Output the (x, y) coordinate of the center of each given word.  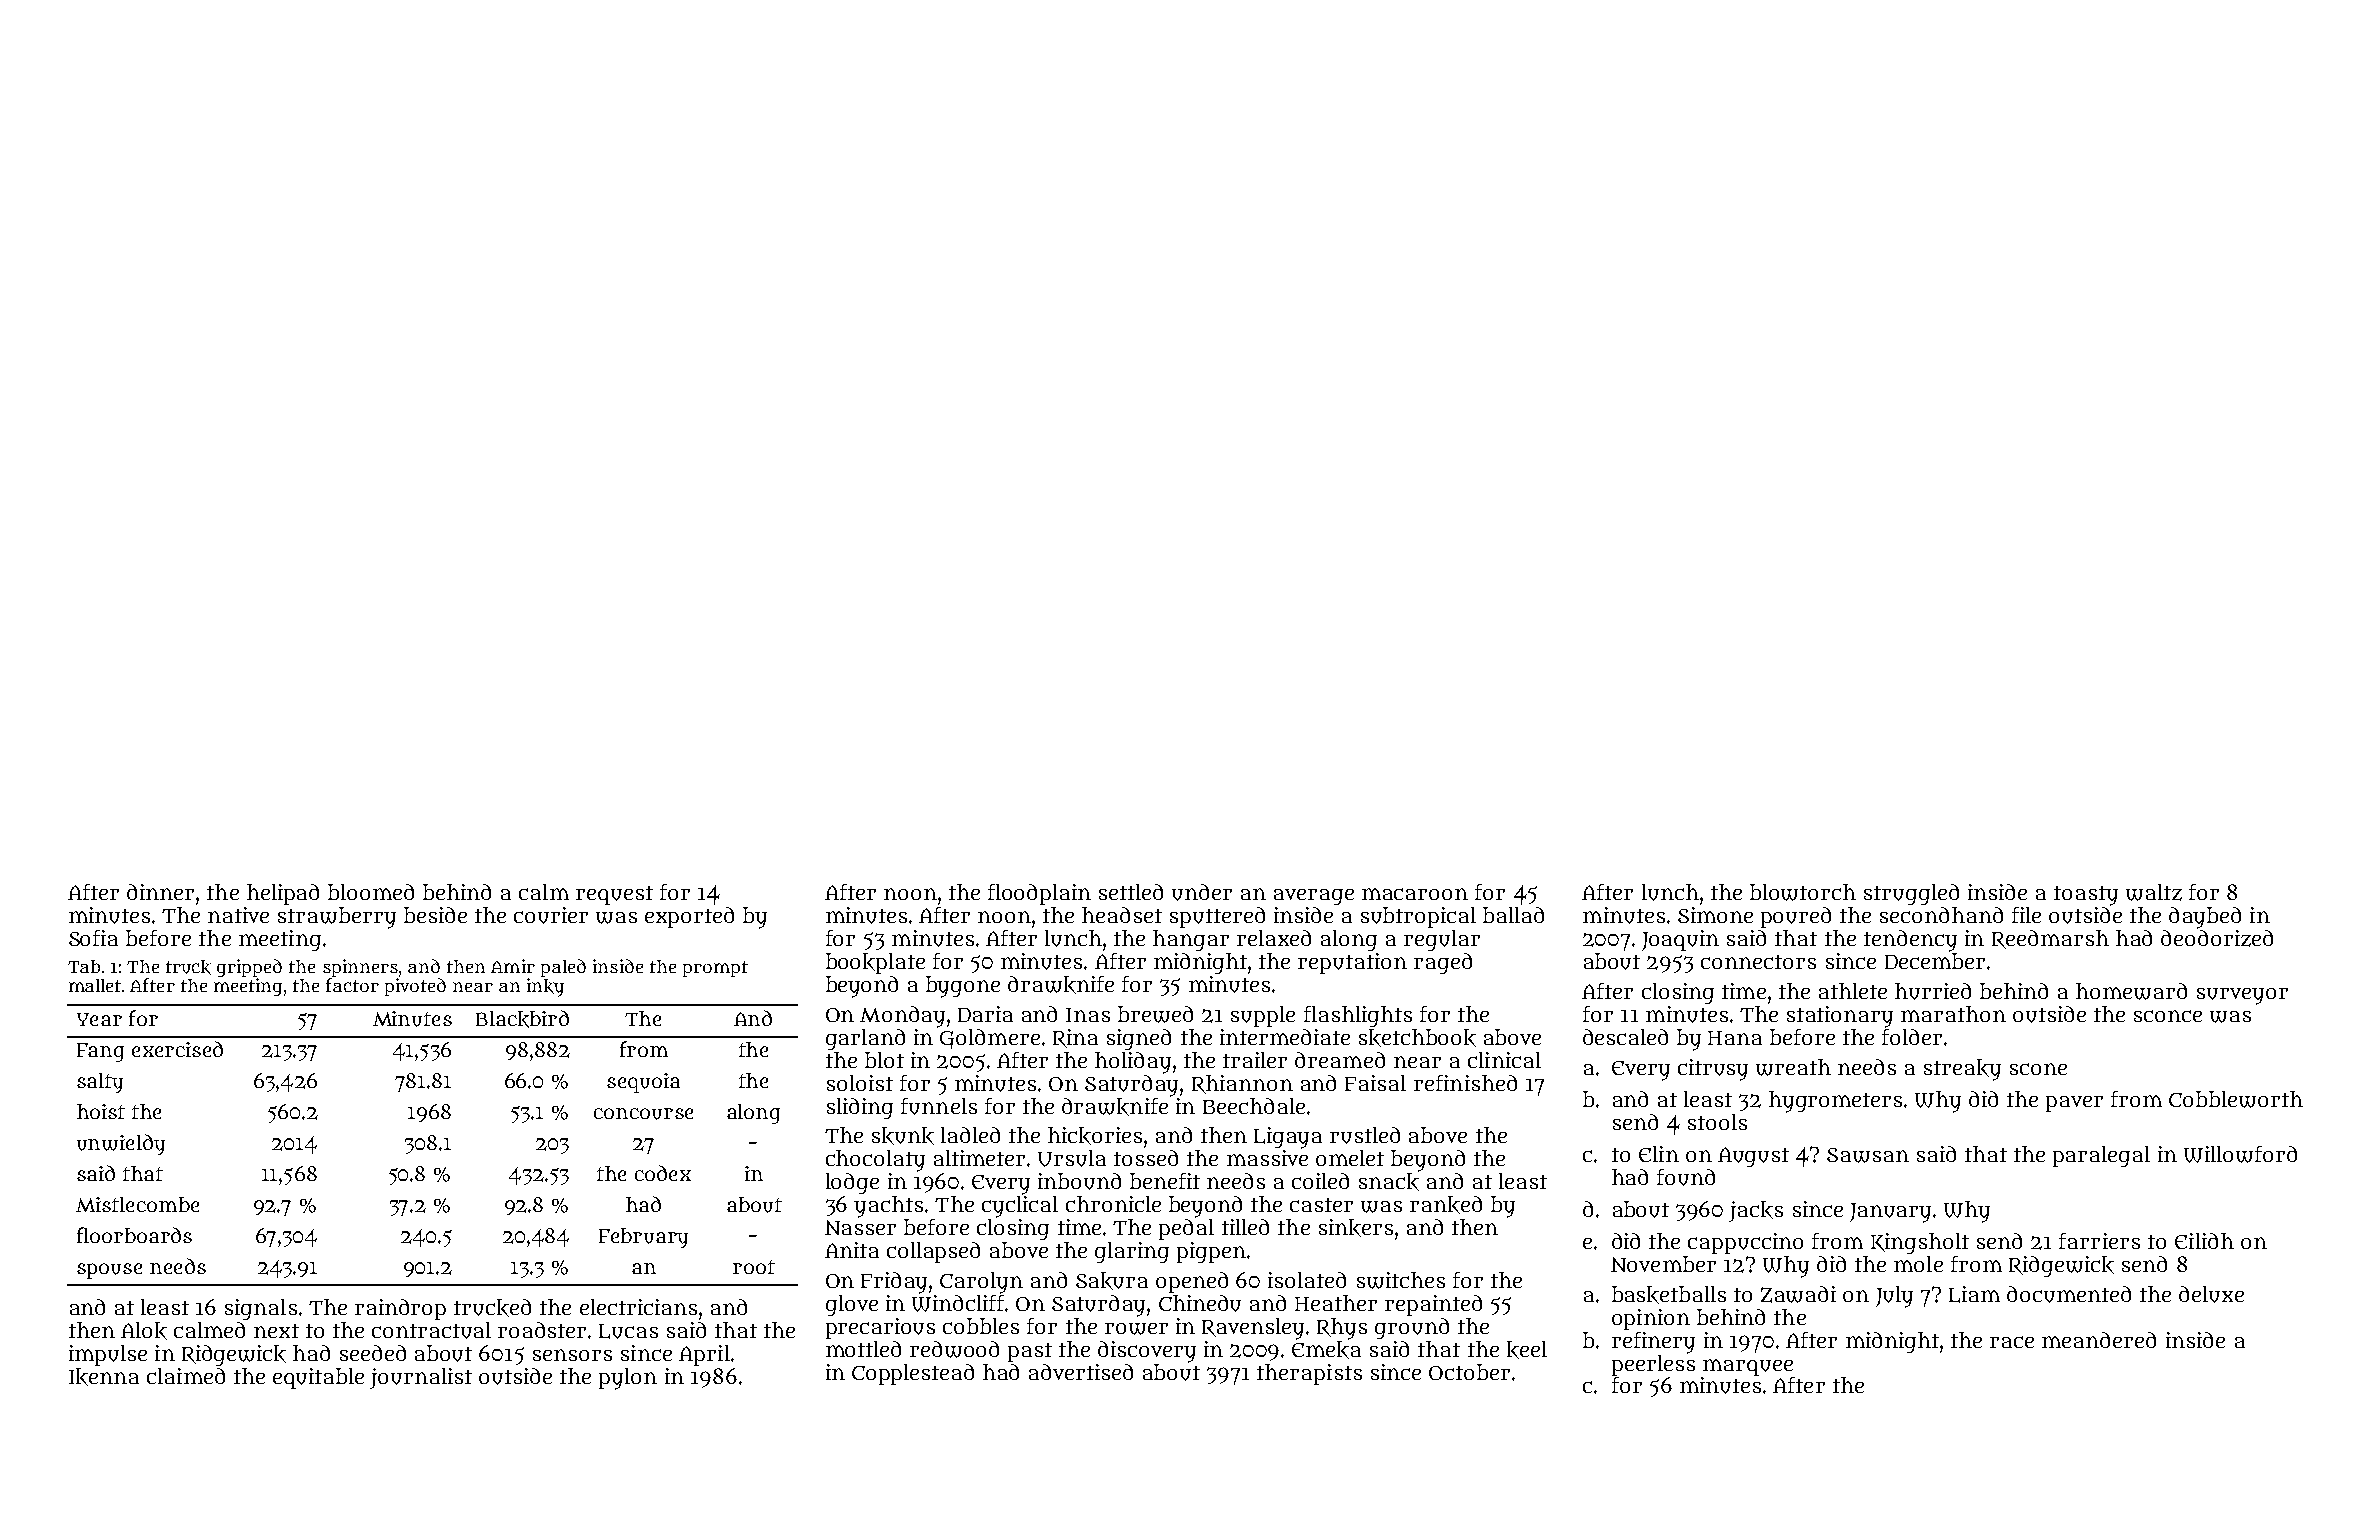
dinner (160, 892)
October (1469, 1372)
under (1202, 892)
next (276, 1331)
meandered (2099, 1340)
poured (1796, 917)
